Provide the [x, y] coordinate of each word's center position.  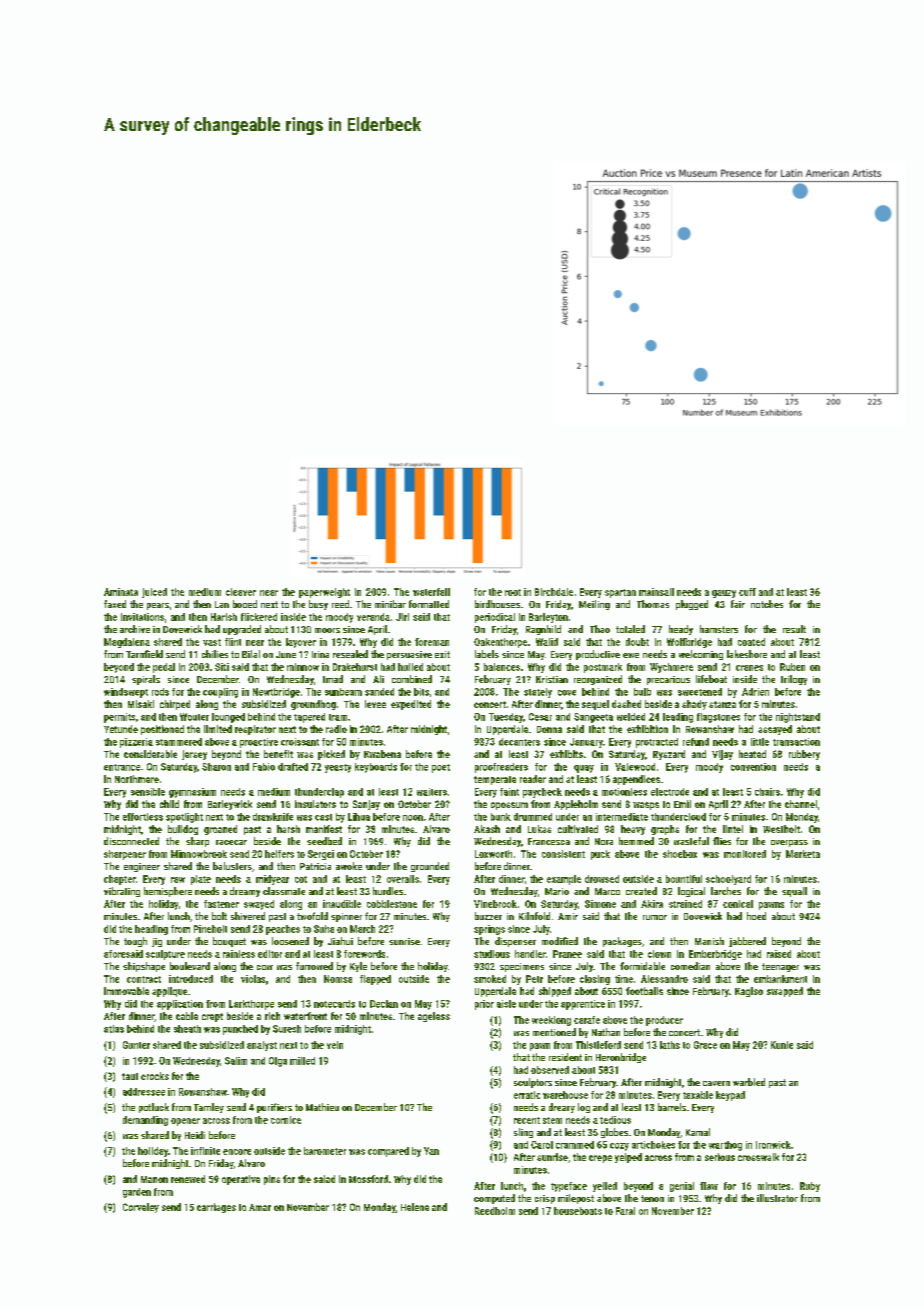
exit [442, 654]
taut [130, 1076]
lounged [228, 718]
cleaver [241, 592]
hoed [756, 916]
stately [538, 693]
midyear [272, 880]
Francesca [549, 841]
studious [492, 954]
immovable [126, 991]
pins [272, 1180]
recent [527, 1120]
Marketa [803, 854]
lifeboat [711, 679]
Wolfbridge [689, 643]
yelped [628, 1158]
